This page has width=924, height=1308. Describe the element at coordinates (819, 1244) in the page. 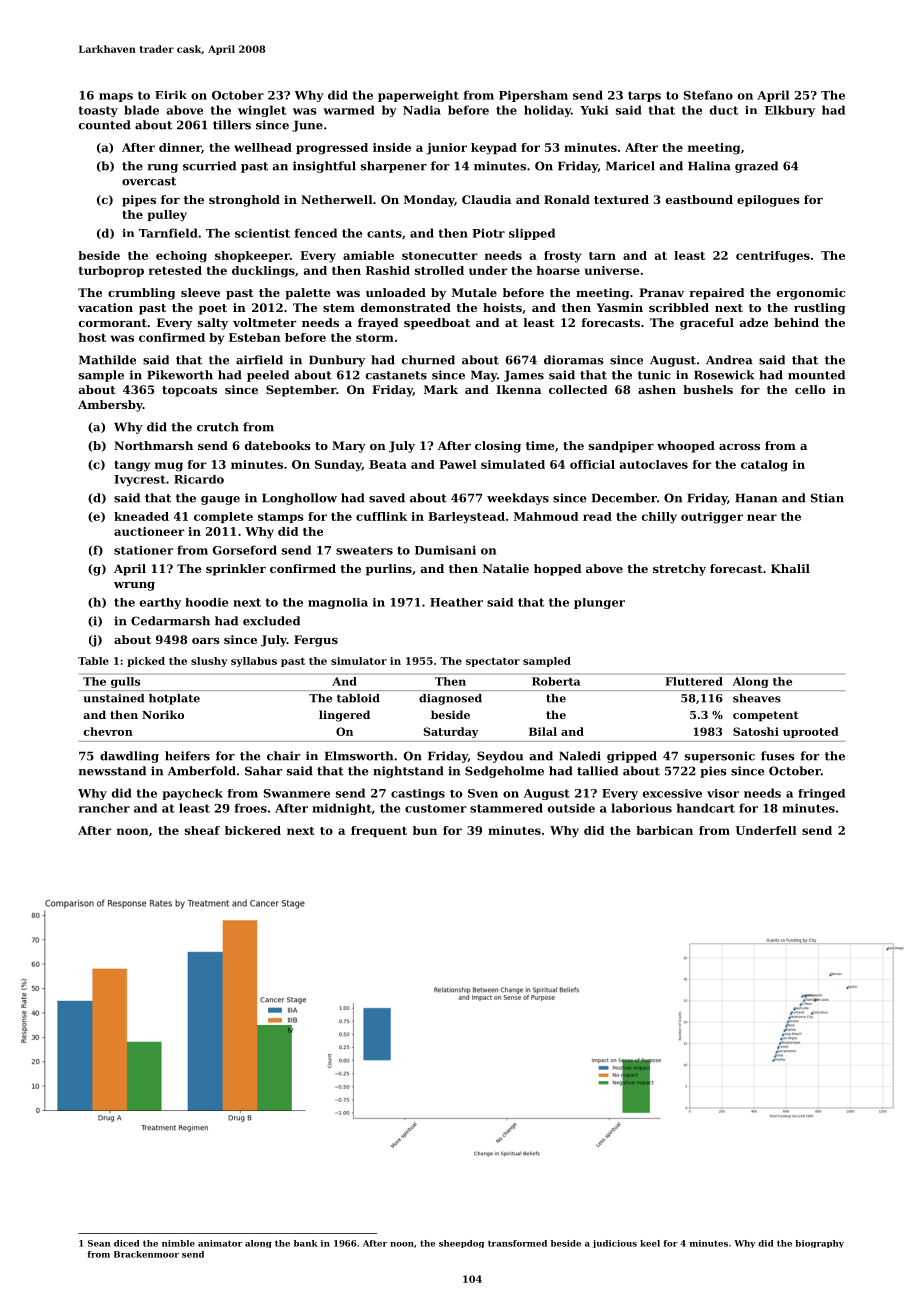

I see `biography` at that location.
